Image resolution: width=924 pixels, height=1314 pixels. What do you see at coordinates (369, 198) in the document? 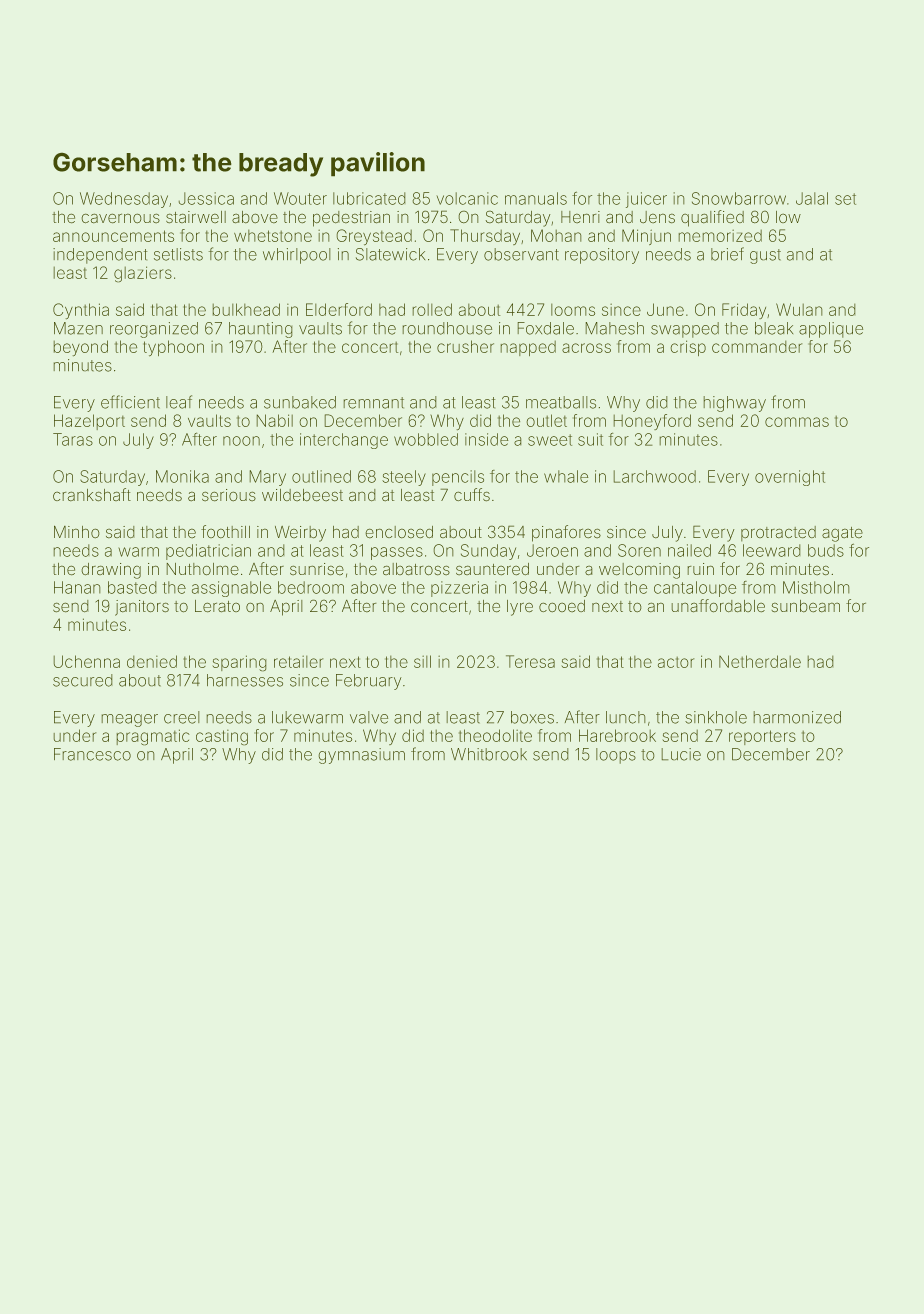
I see `lubricated` at bounding box center [369, 198].
